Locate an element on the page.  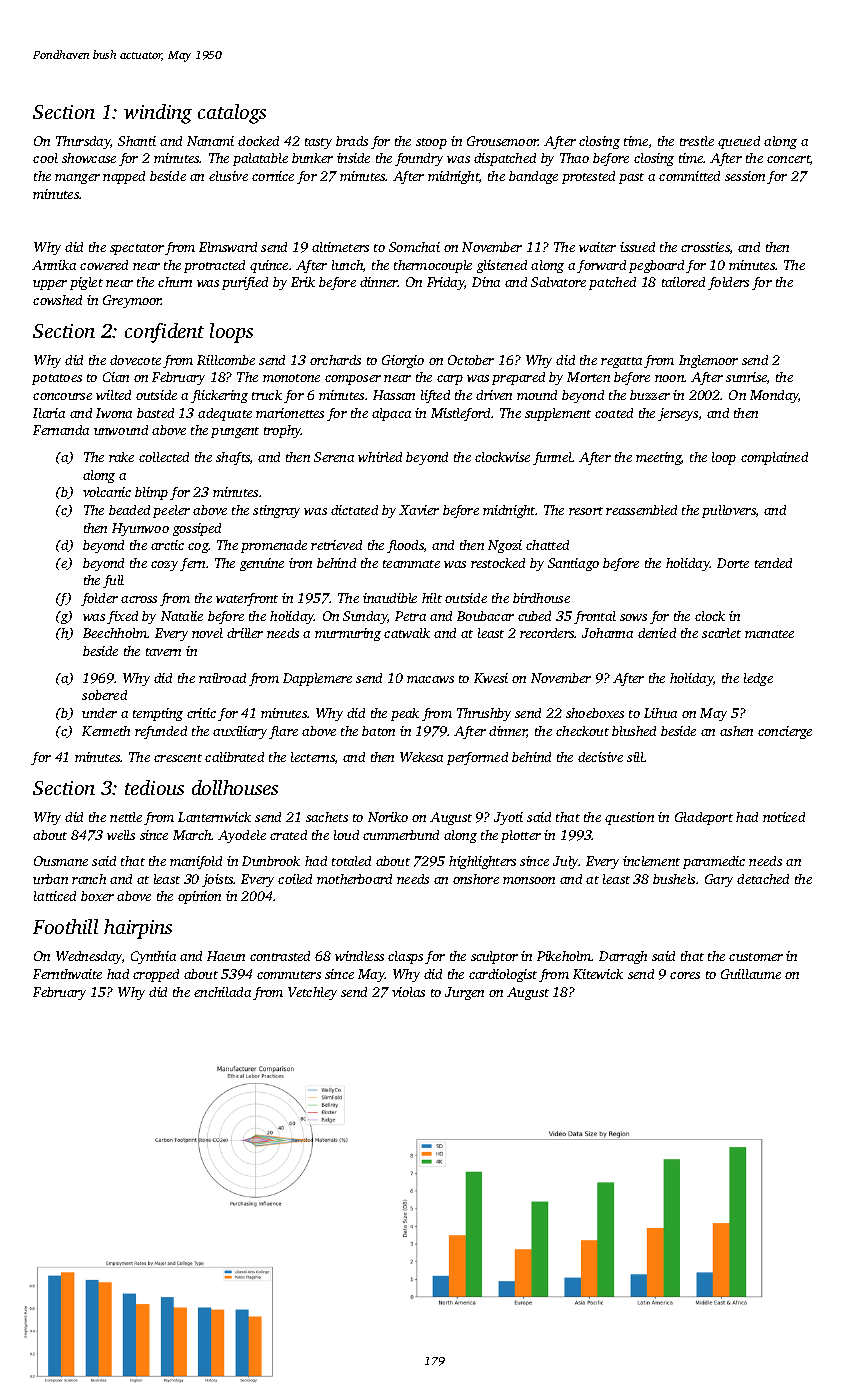
Nanami is located at coordinates (210, 141).
